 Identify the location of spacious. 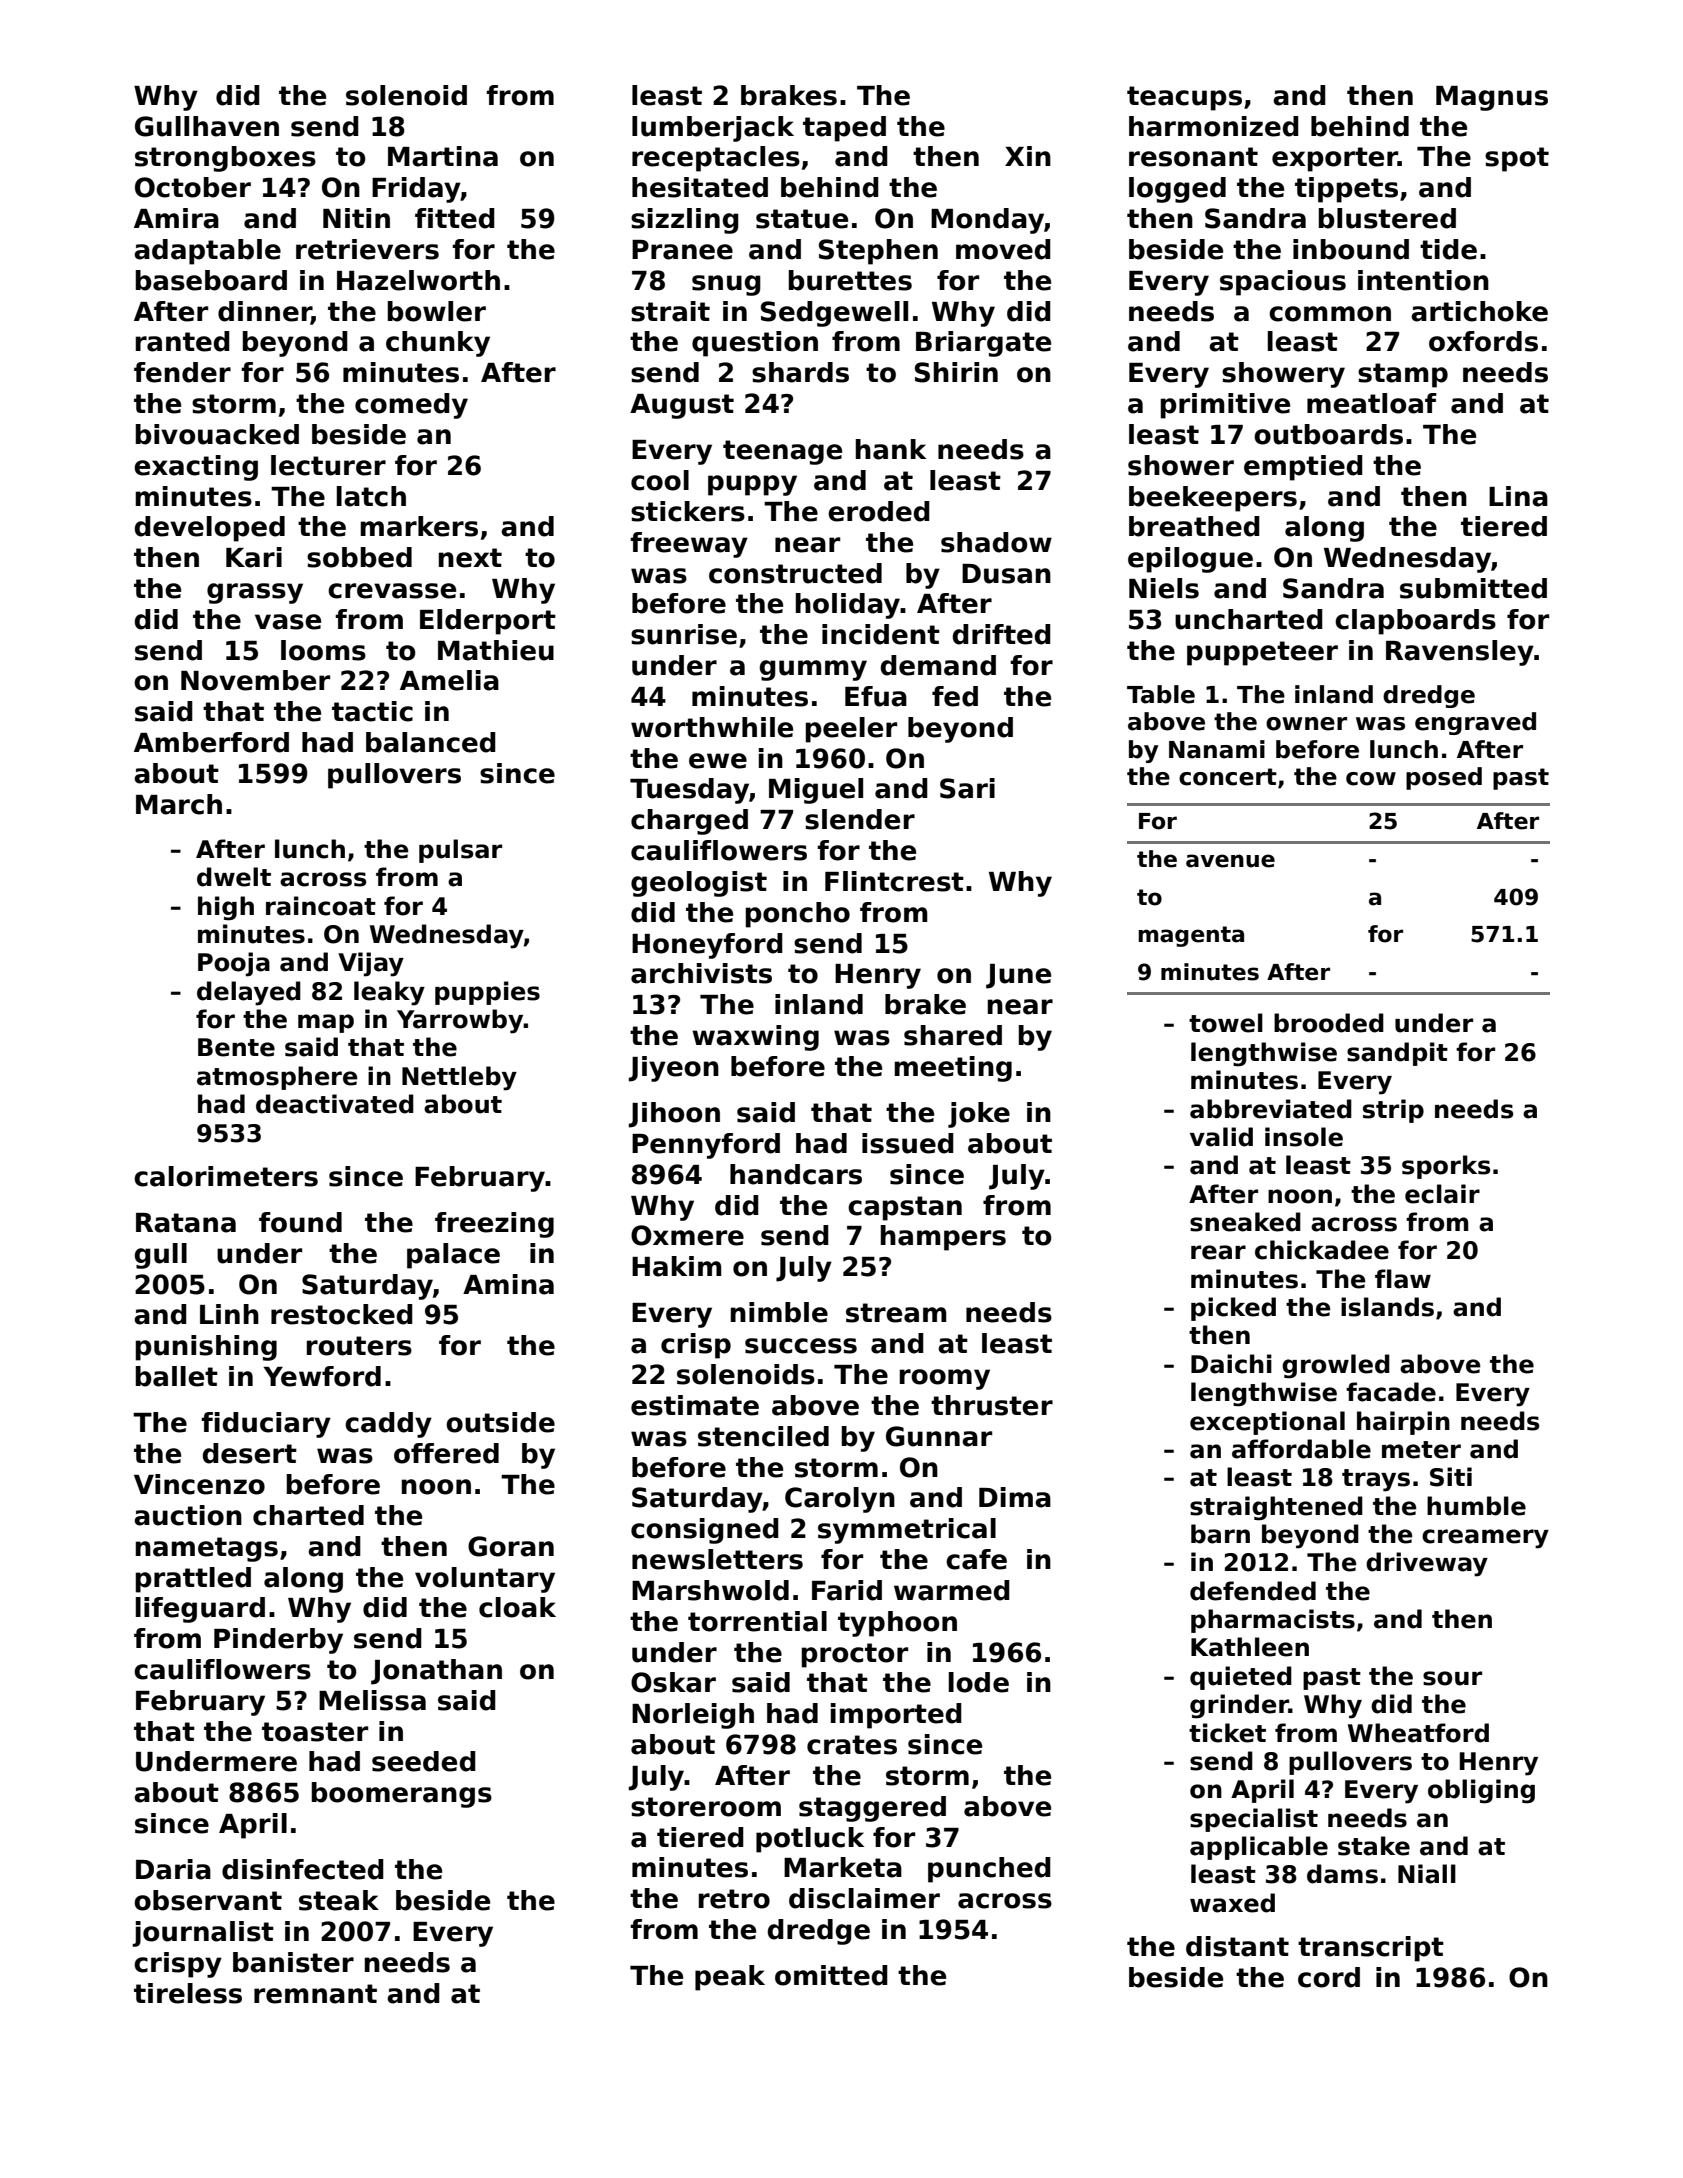
(1283, 283).
